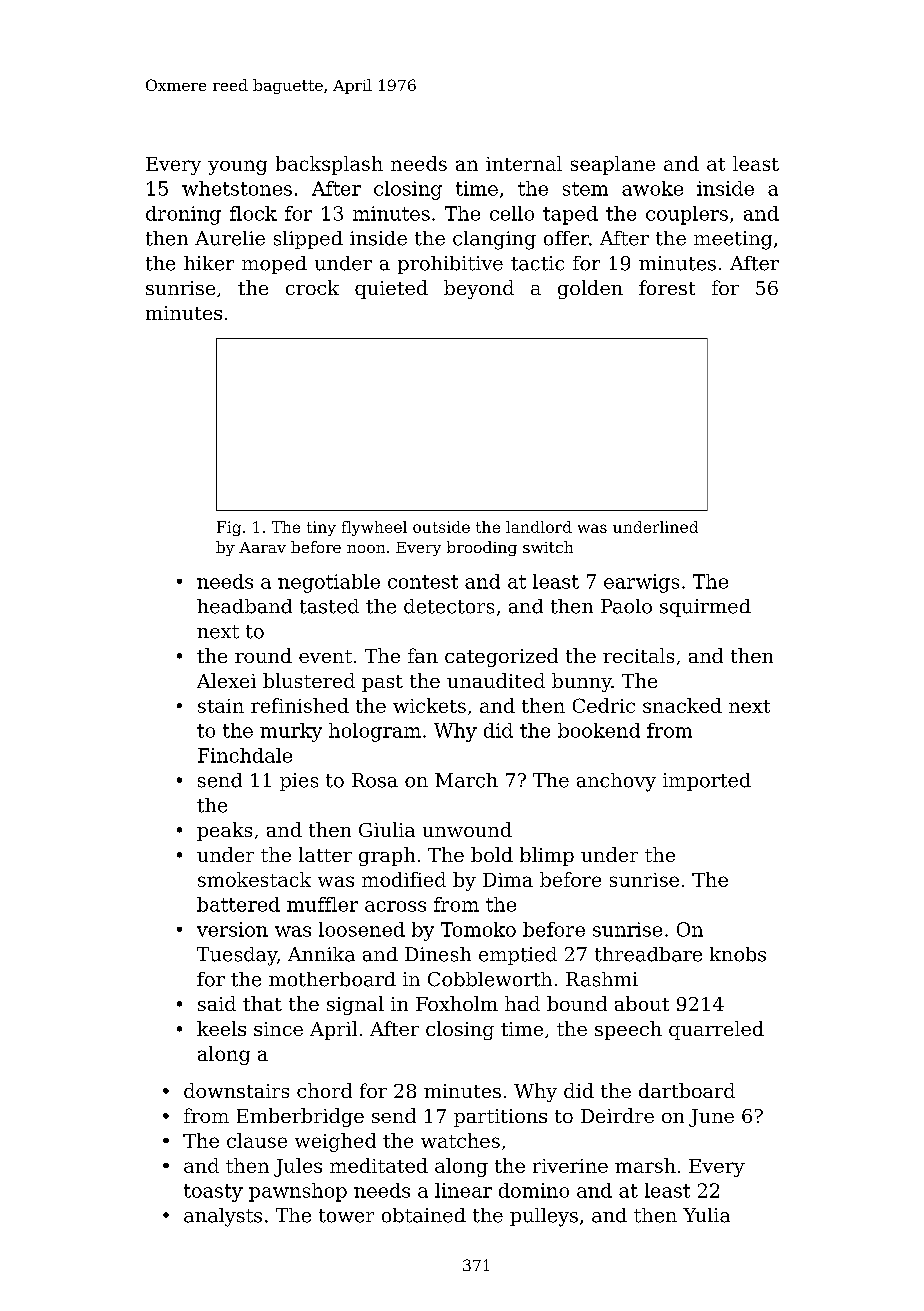  I want to click on meeting, so click(733, 240).
